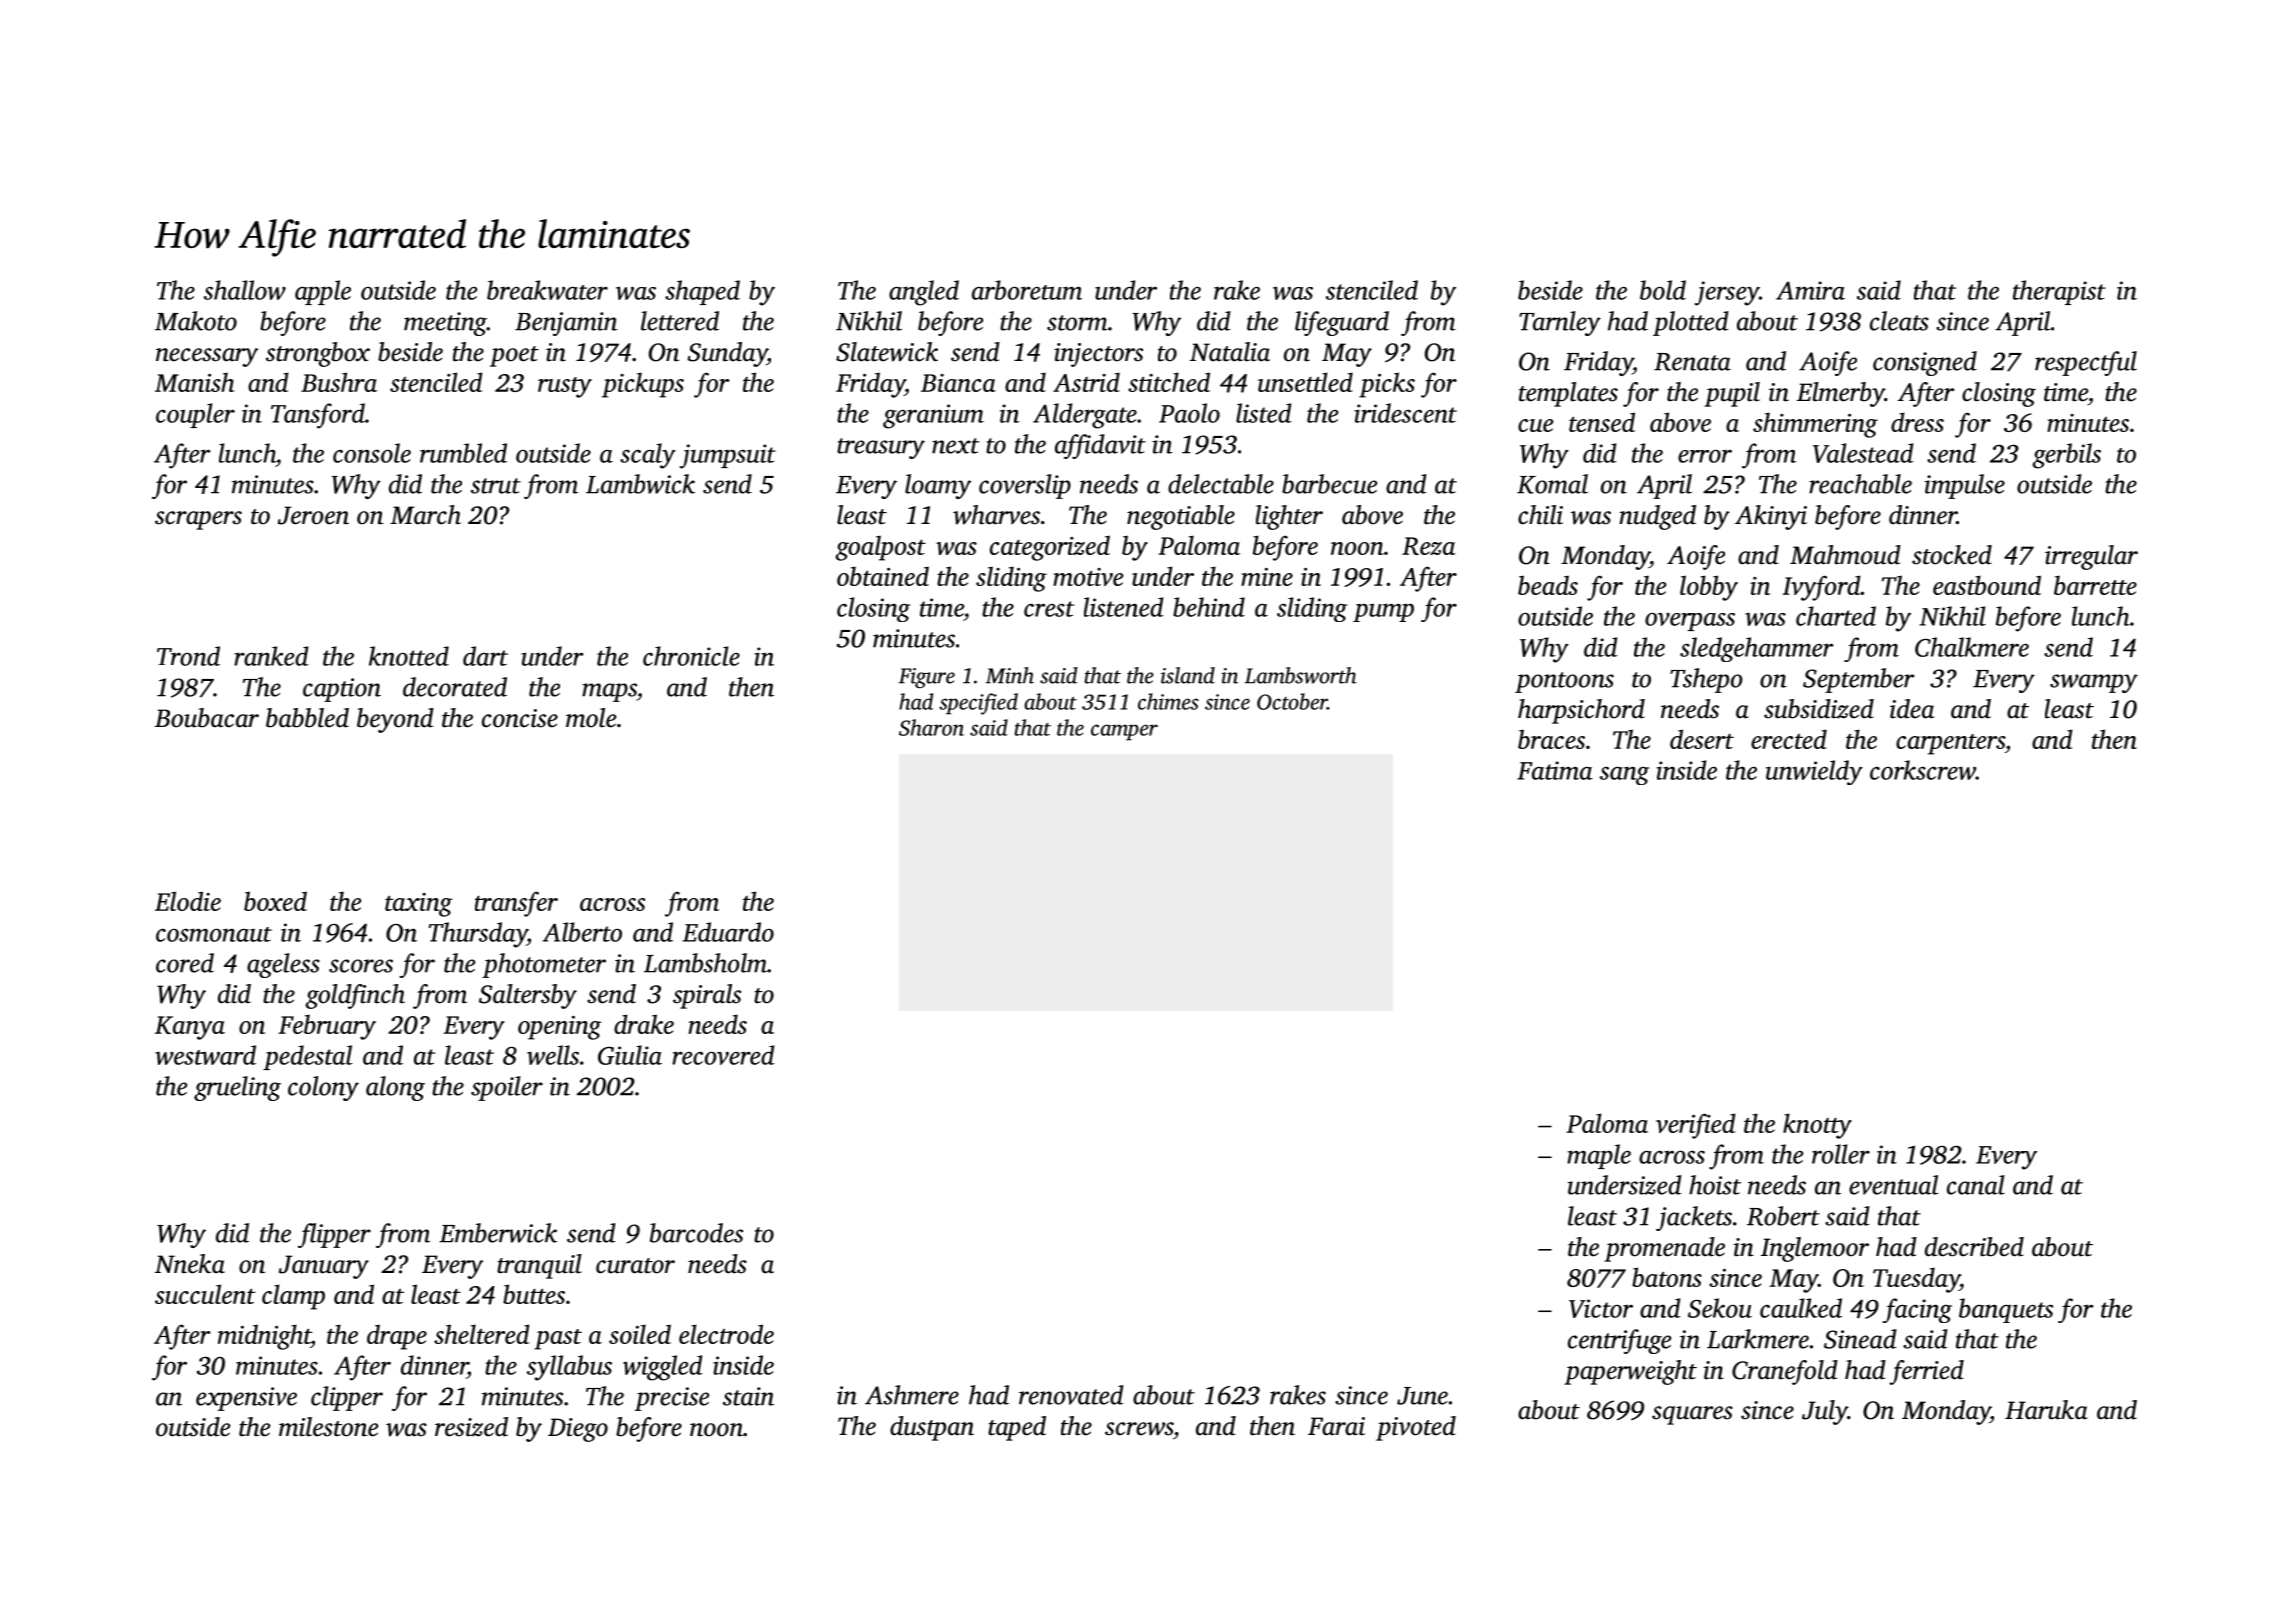 The image size is (2292, 1620). I want to click on Ashmere, so click(912, 1395).
